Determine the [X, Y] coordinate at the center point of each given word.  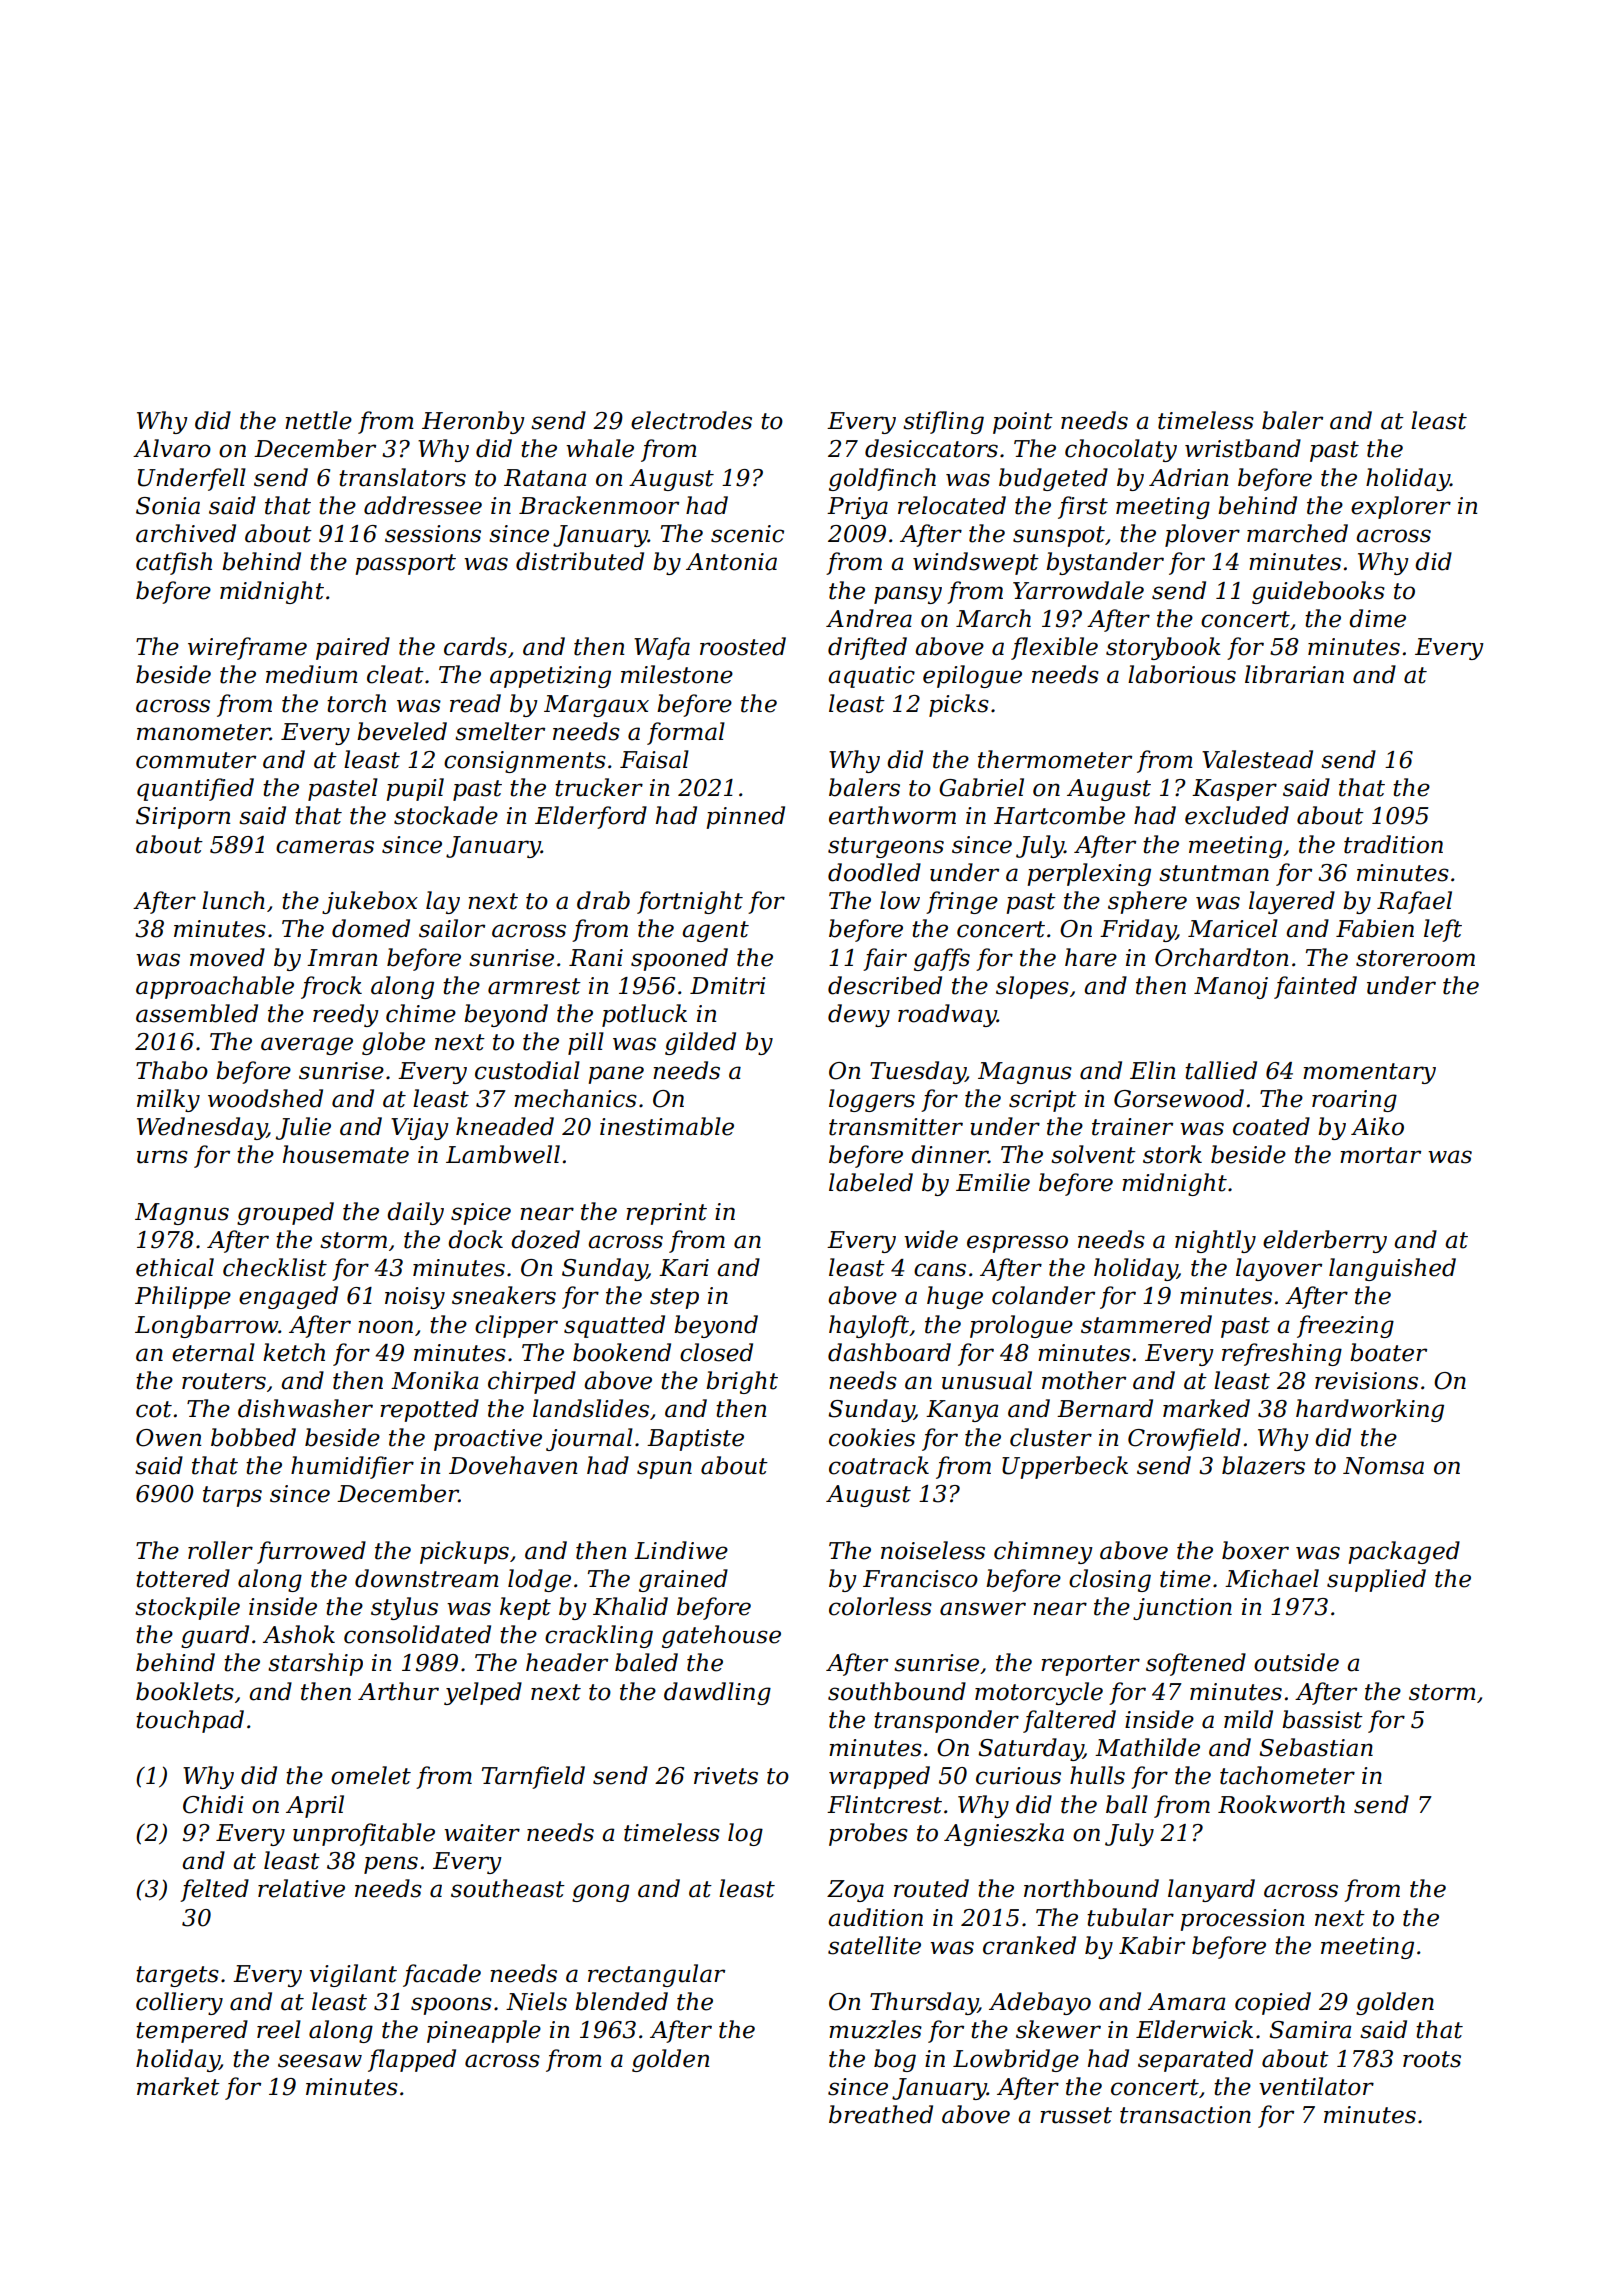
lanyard [1211, 1890]
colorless [880, 1606]
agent [715, 931]
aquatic [871, 677]
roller [220, 1550]
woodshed [265, 1098]
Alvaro [172, 448]
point [1023, 423]
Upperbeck [1065, 1467]
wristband [1243, 448]
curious [1018, 1776]
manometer [203, 732]
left [1443, 930]
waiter [482, 1833]
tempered [192, 2031]
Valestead [1257, 759]
